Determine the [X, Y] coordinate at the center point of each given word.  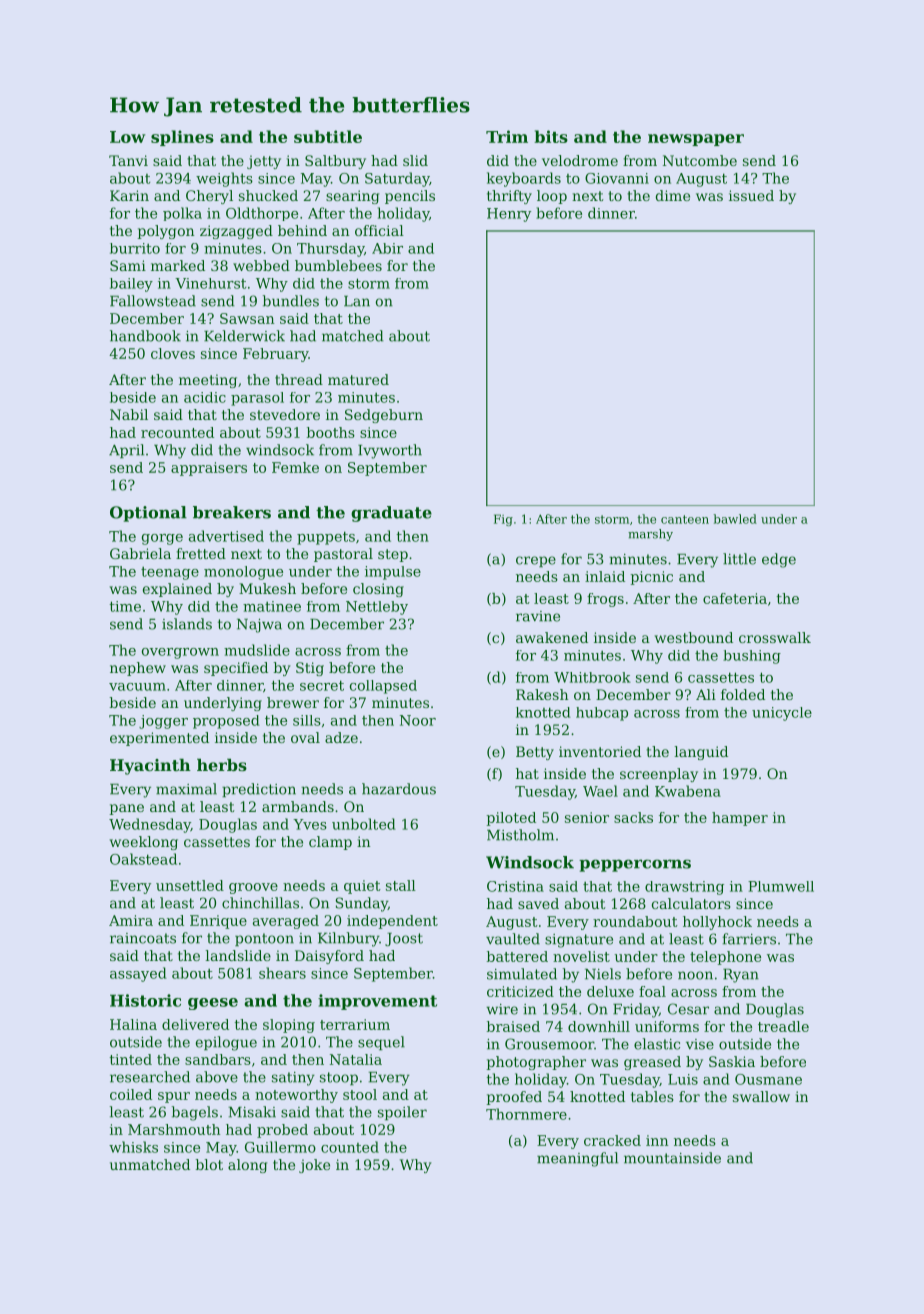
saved [538, 903]
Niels [603, 974]
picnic [651, 578]
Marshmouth [174, 1129]
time [125, 606]
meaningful [577, 1159]
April [126, 451]
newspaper [696, 140]
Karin [129, 195]
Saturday [397, 179]
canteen [685, 519]
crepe [536, 561]
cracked [612, 1140]
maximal [186, 789]
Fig [503, 520]
